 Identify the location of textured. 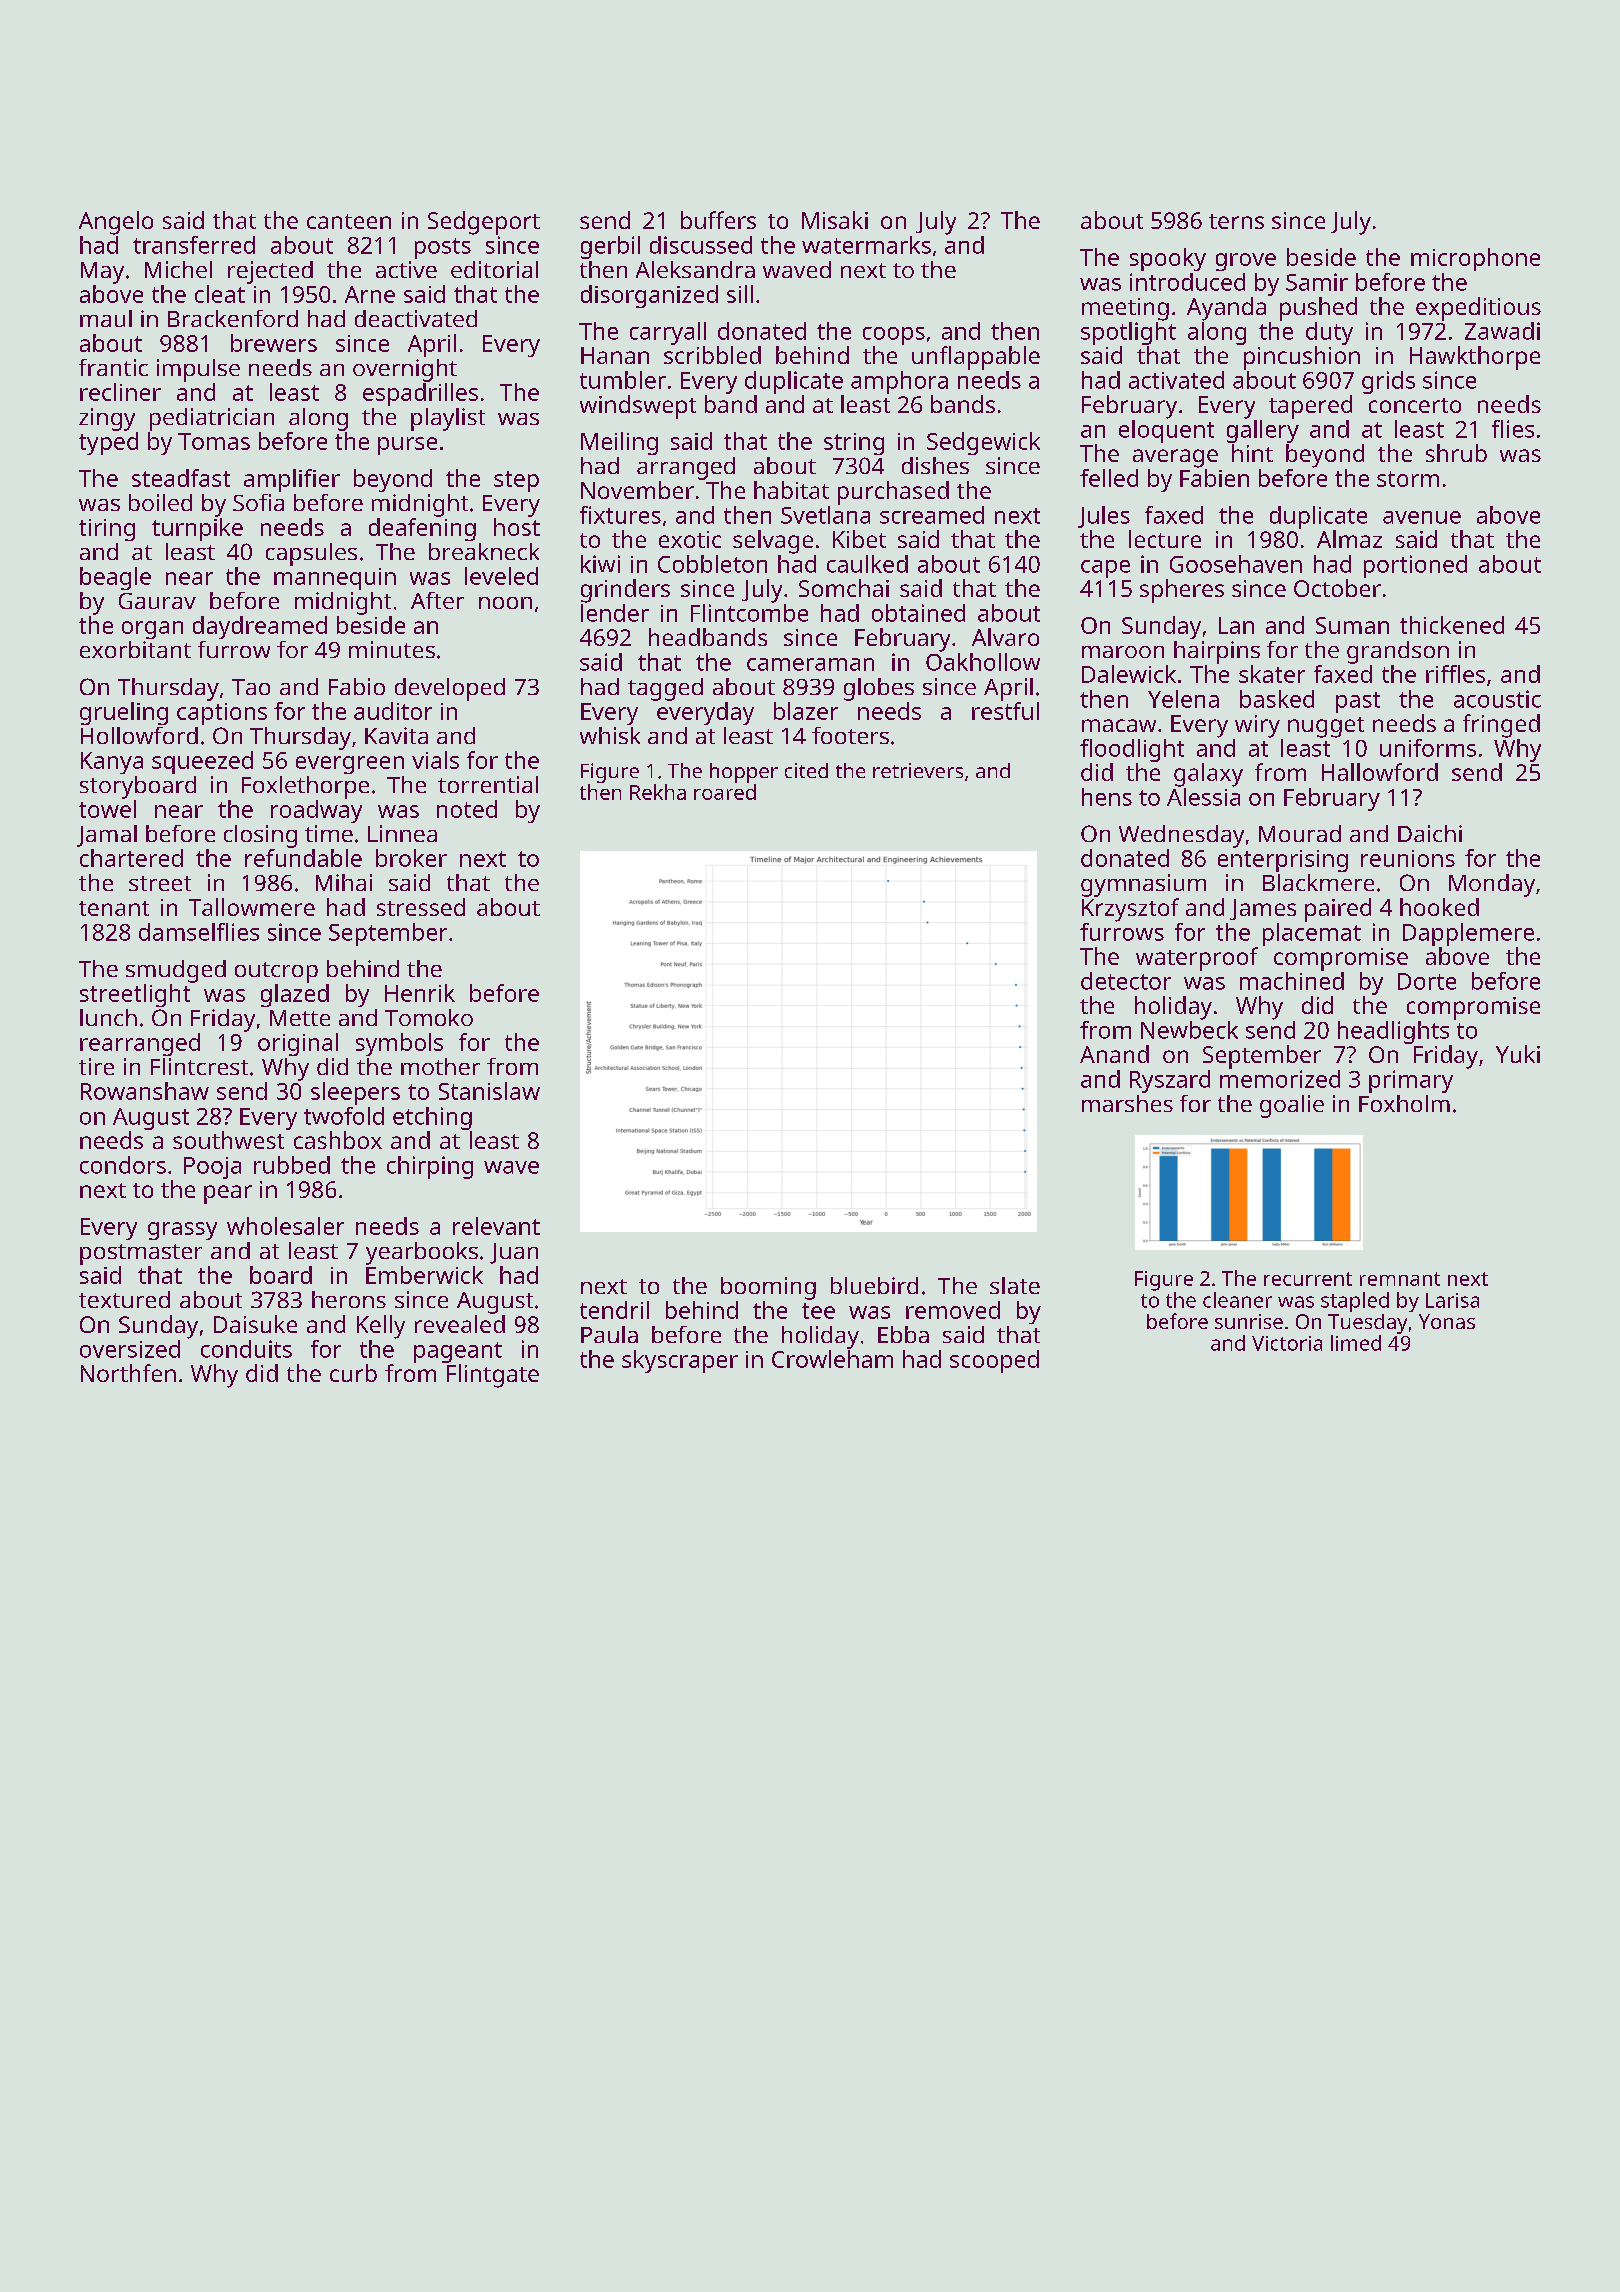
(124, 1299).
